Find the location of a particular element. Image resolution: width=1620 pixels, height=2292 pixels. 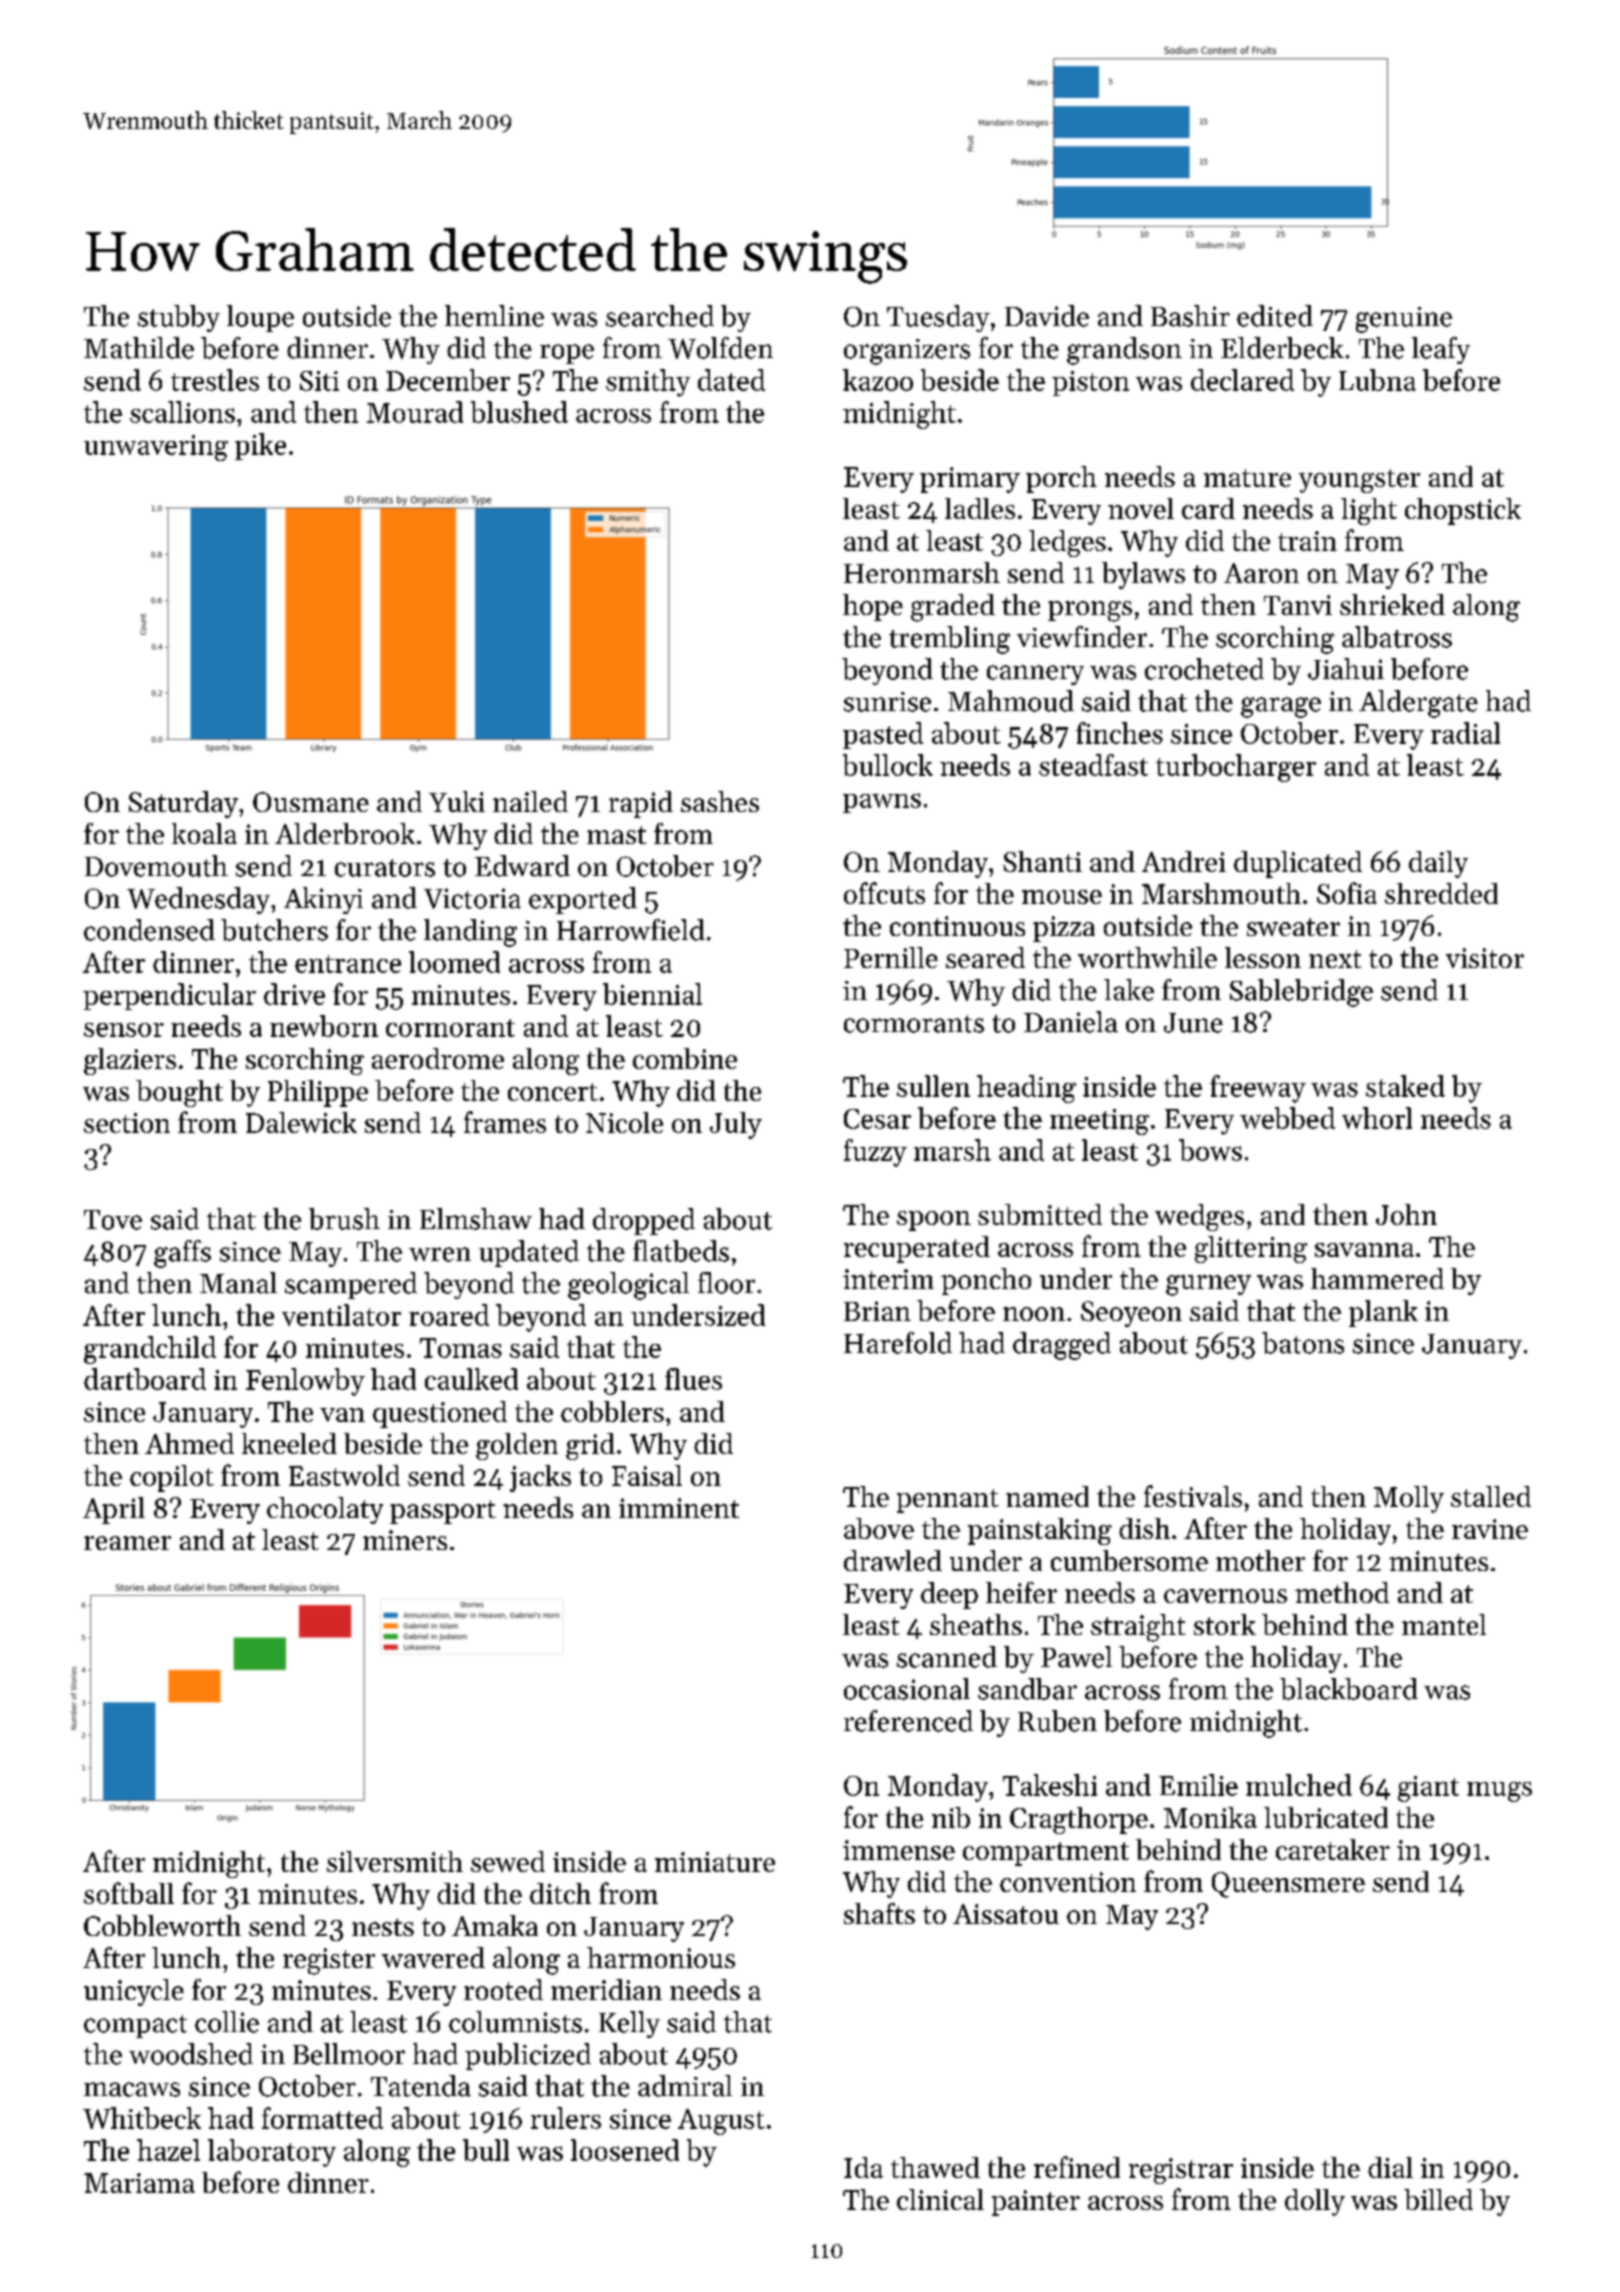

shafts is located at coordinates (879, 1913).
